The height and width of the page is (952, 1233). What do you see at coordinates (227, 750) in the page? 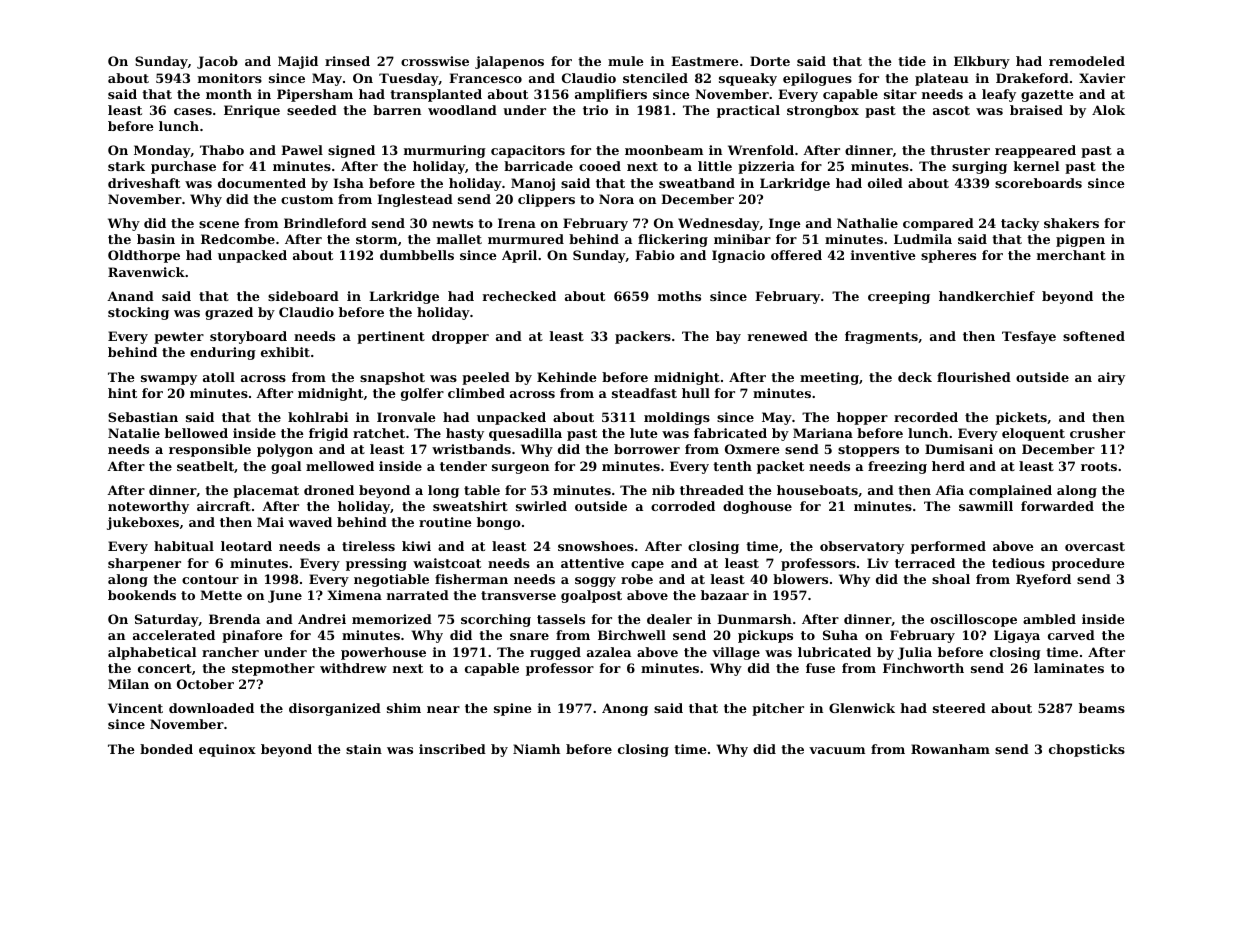
I see `equinox` at bounding box center [227, 750].
